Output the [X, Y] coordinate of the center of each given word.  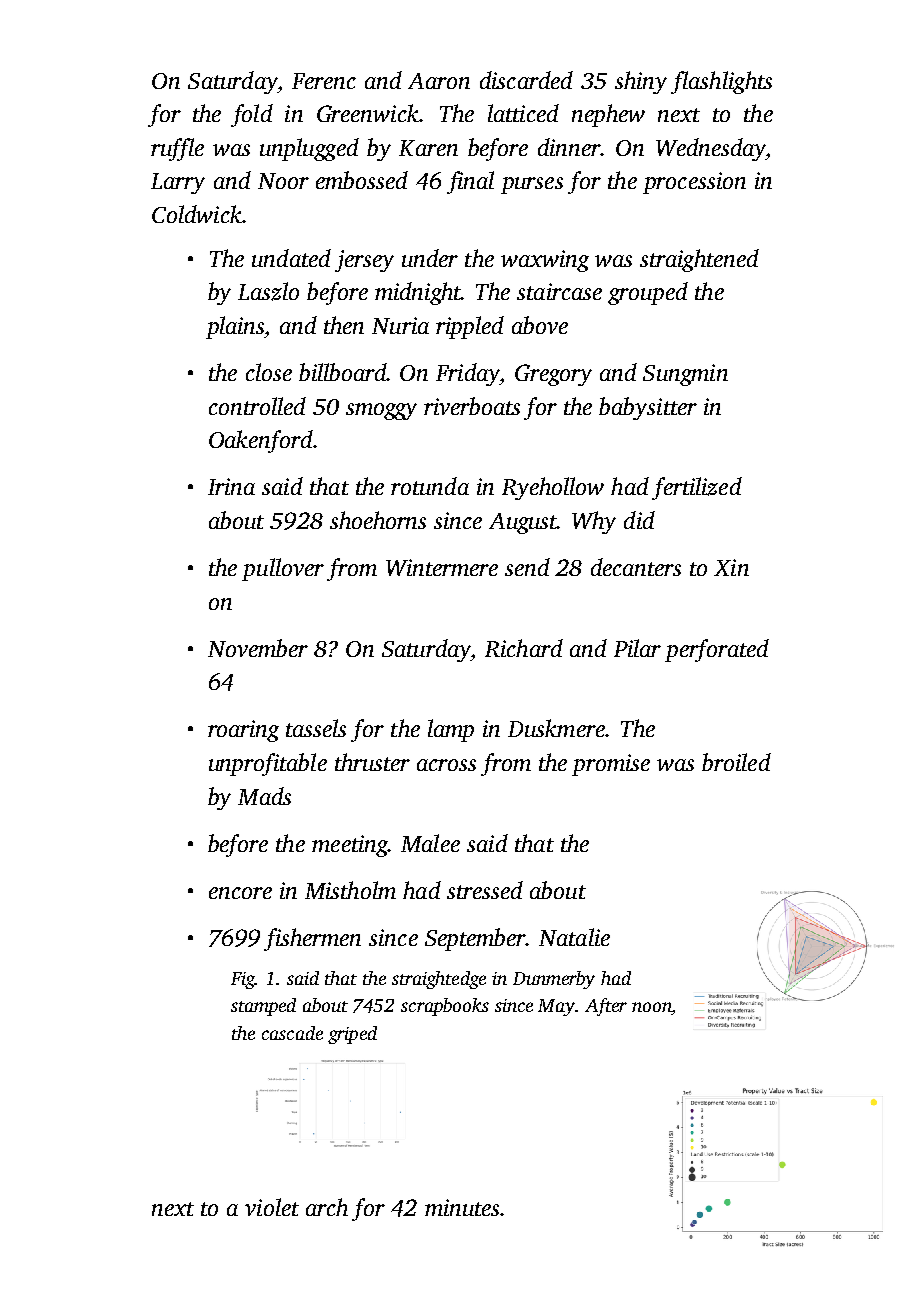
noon [651, 1007]
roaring [243, 731]
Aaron [439, 81]
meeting [350, 846]
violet [272, 1207]
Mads [264, 796]
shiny [641, 82]
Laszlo [268, 291]
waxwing [545, 261]
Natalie [574, 937]
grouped [648, 293]
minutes [462, 1207]
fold [252, 115]
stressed [485, 890]
